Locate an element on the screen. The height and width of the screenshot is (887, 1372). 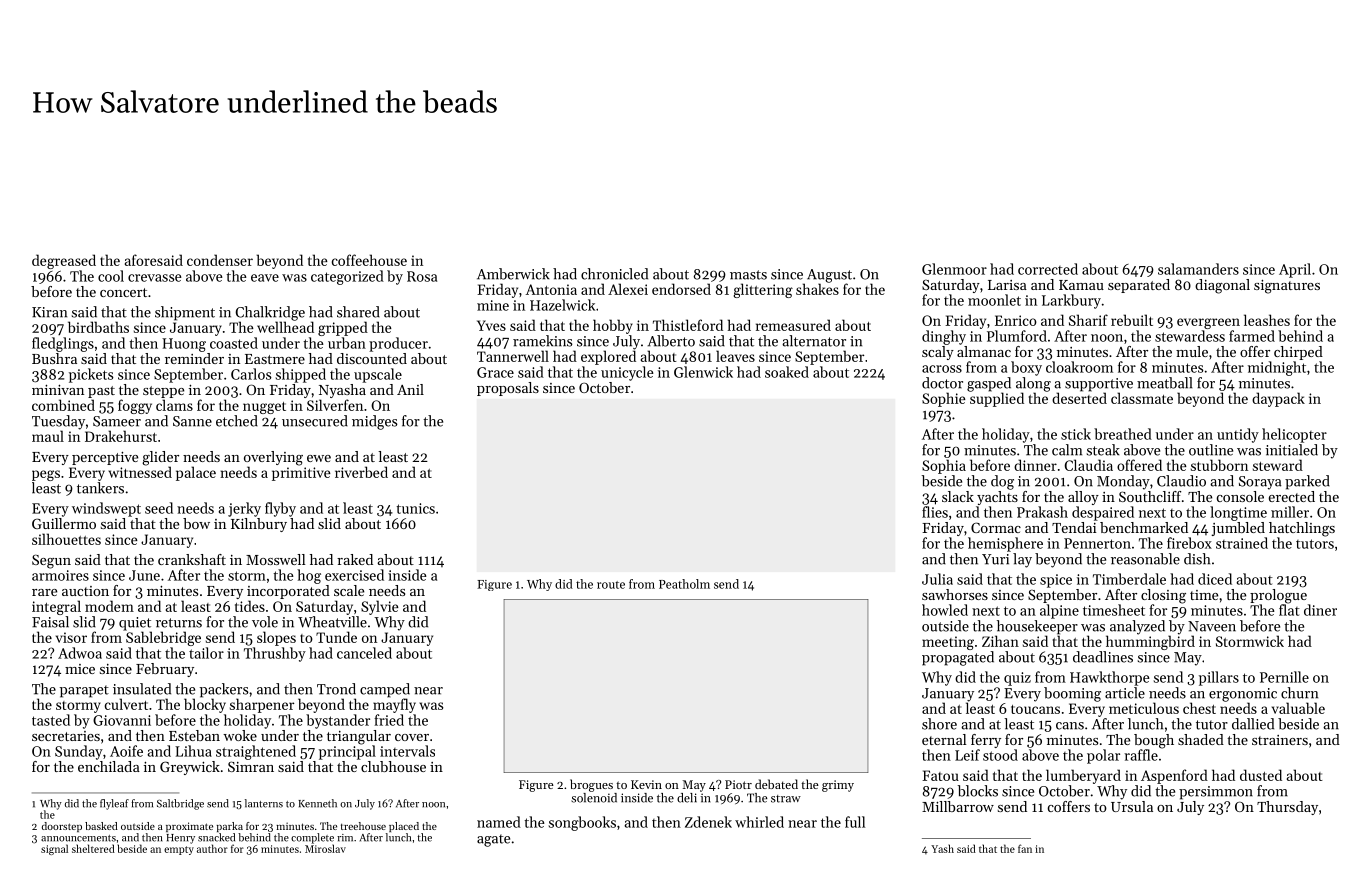
fan is located at coordinates (1025, 848).
